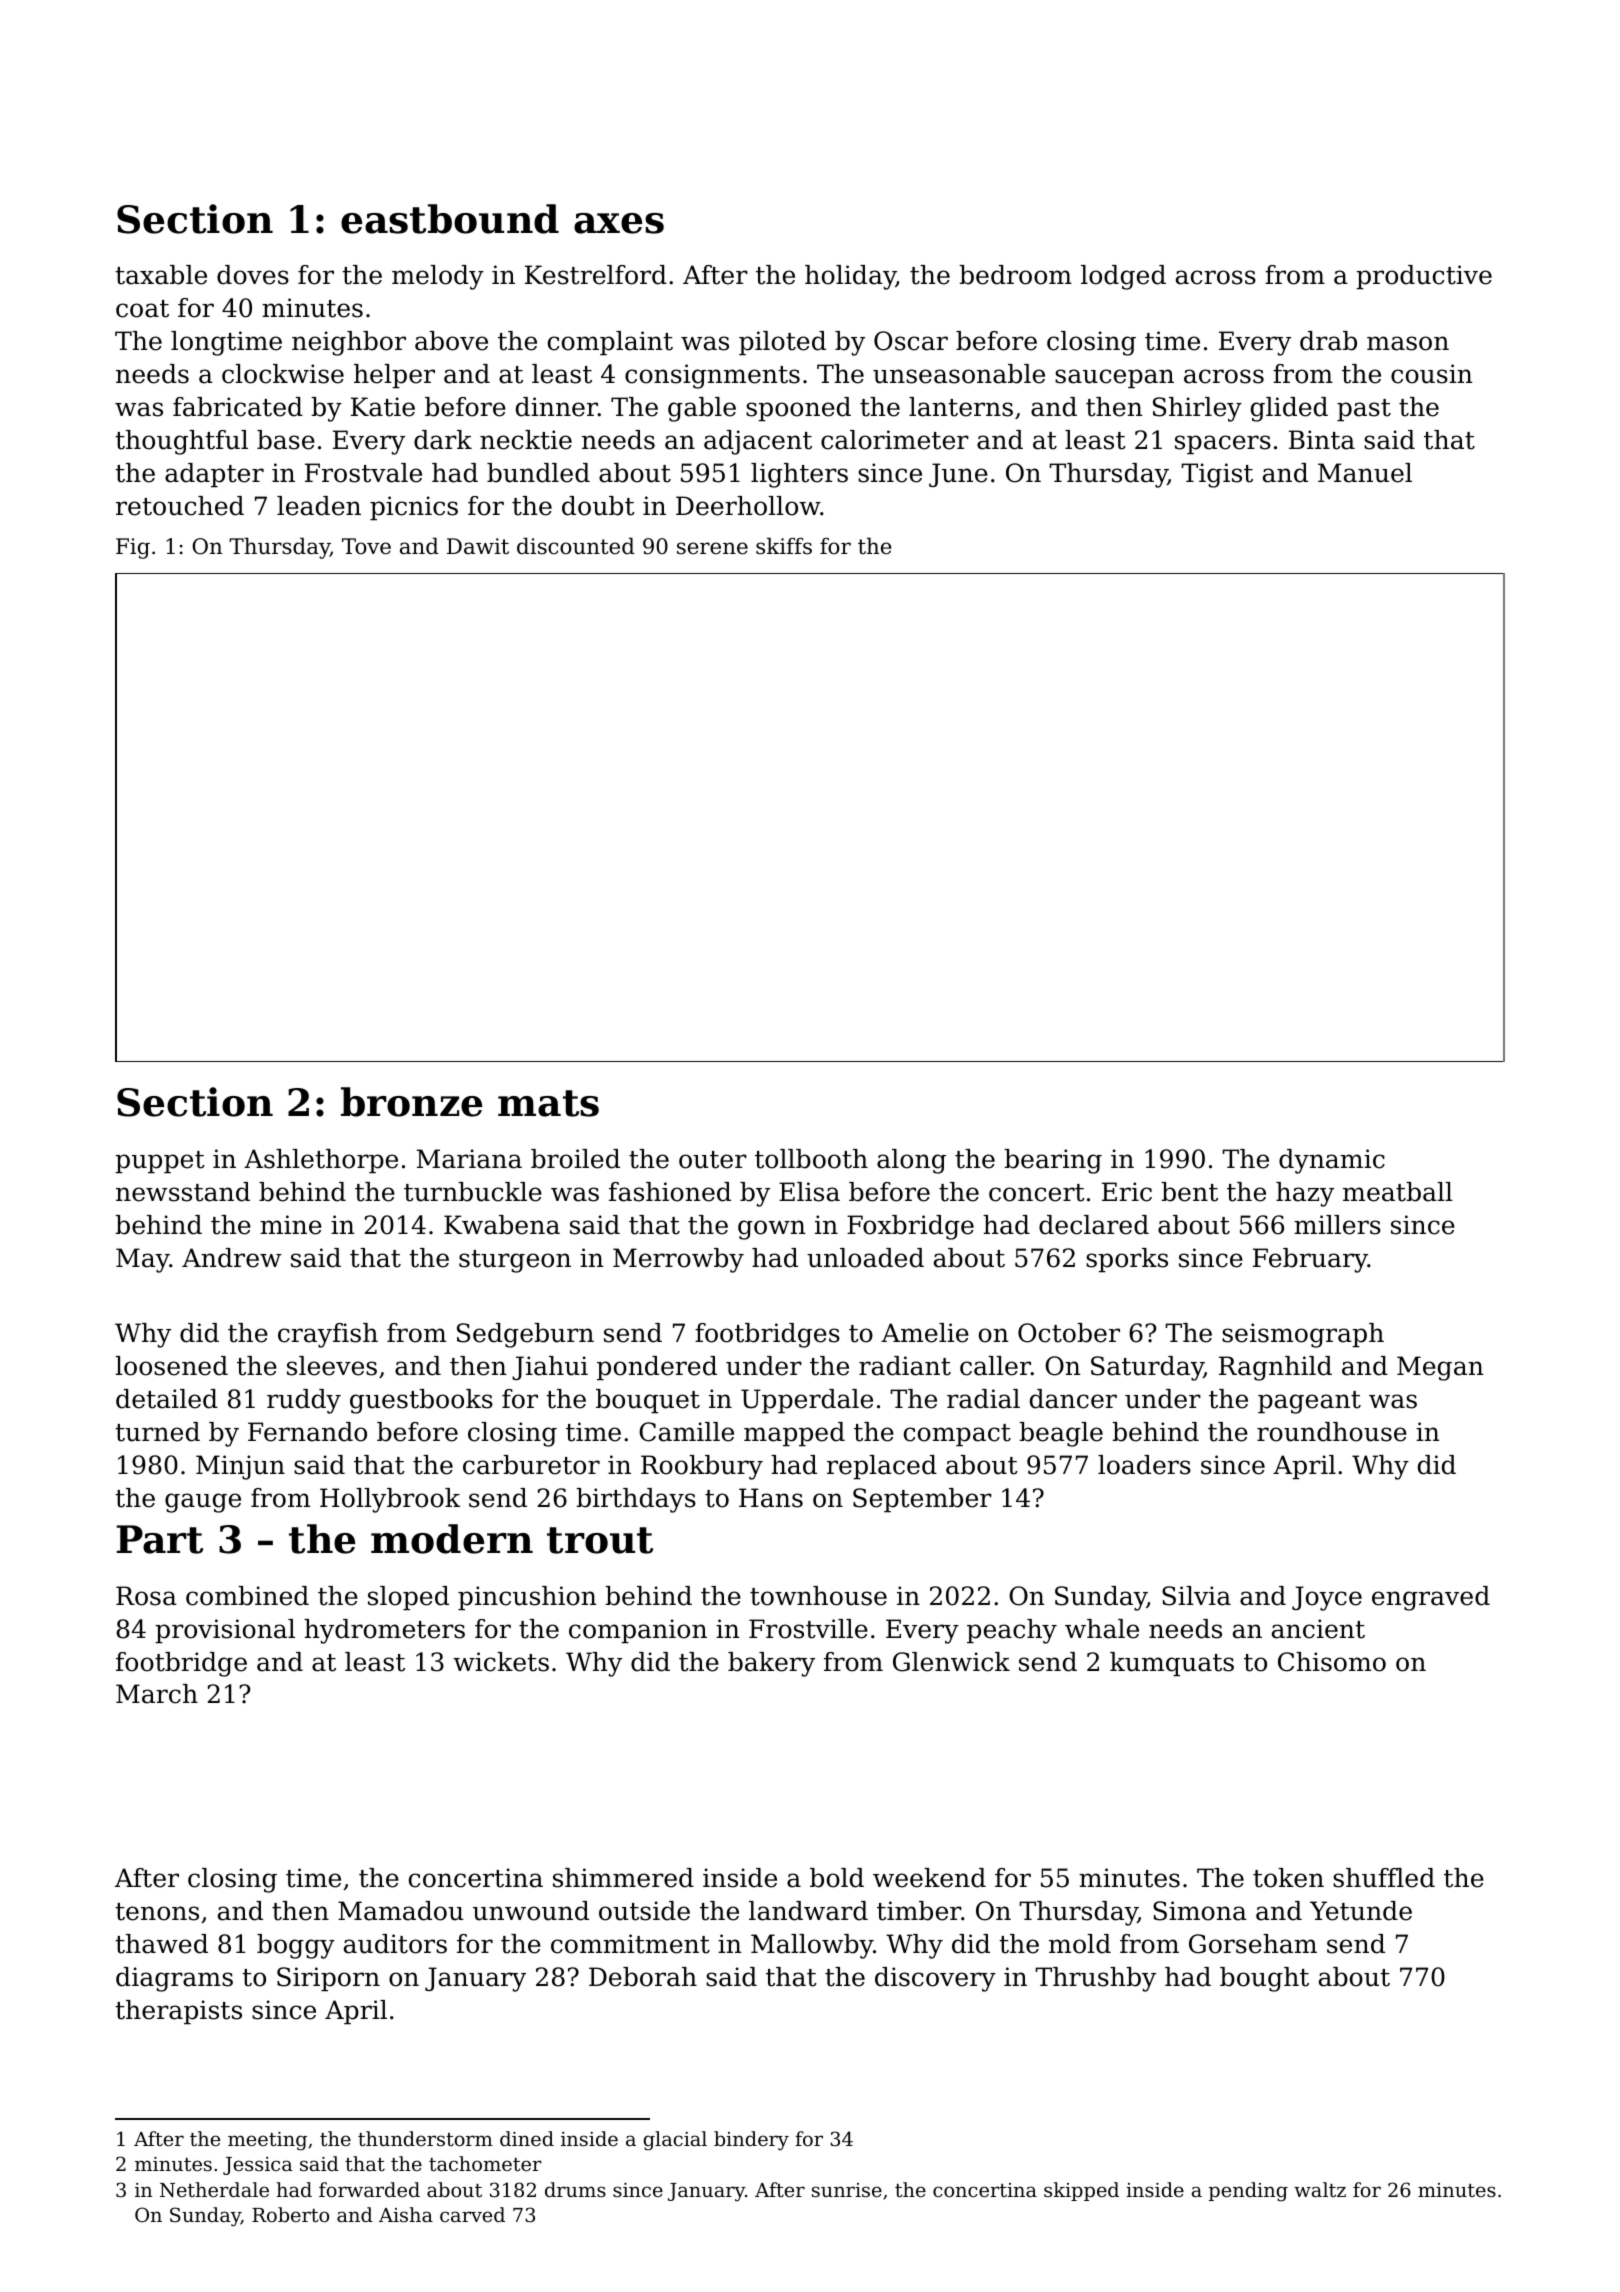 The width and height of the screenshot is (1620, 2292). I want to click on meeting, so click(267, 2141).
